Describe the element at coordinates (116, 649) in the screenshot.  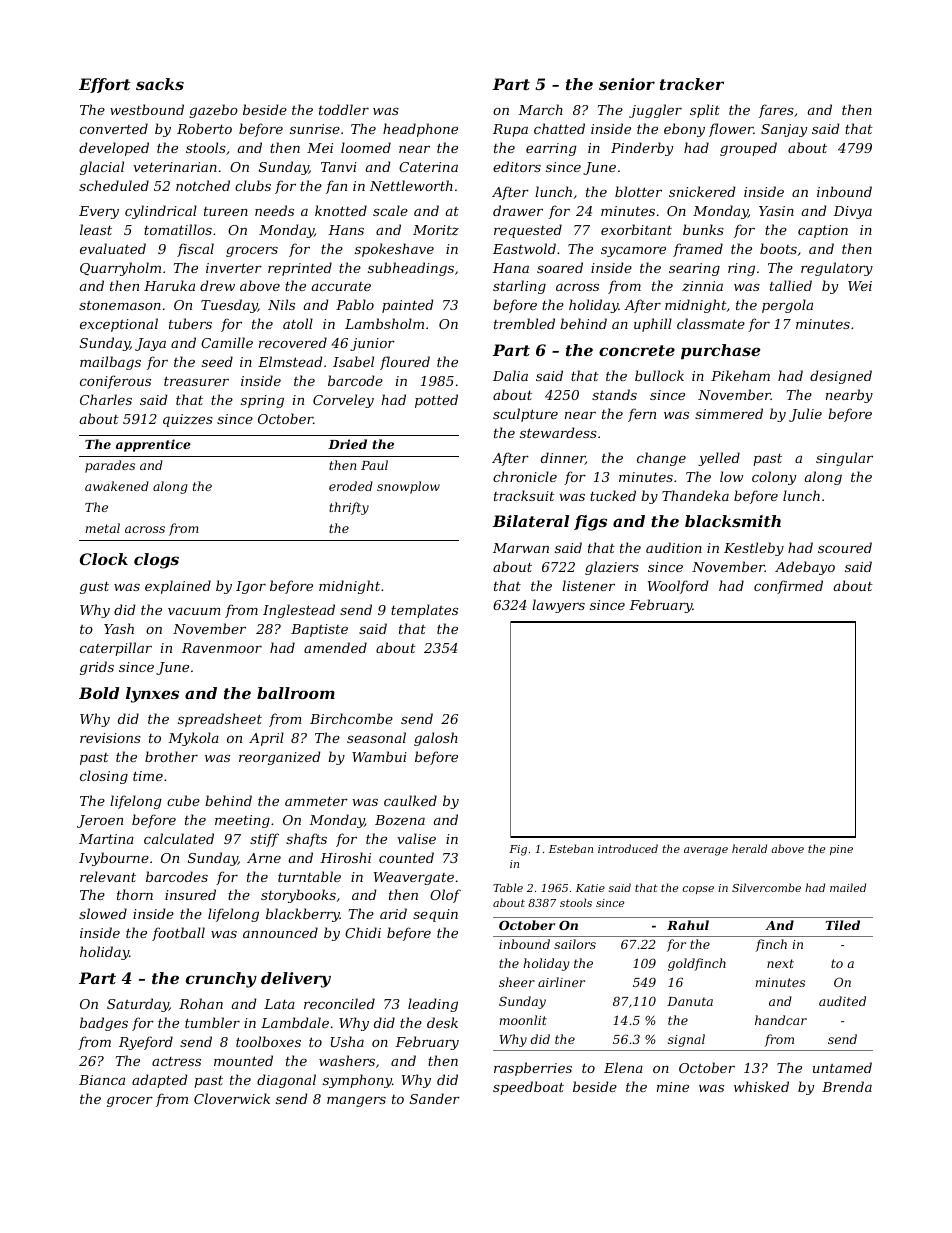
I see `caterpillar` at that location.
